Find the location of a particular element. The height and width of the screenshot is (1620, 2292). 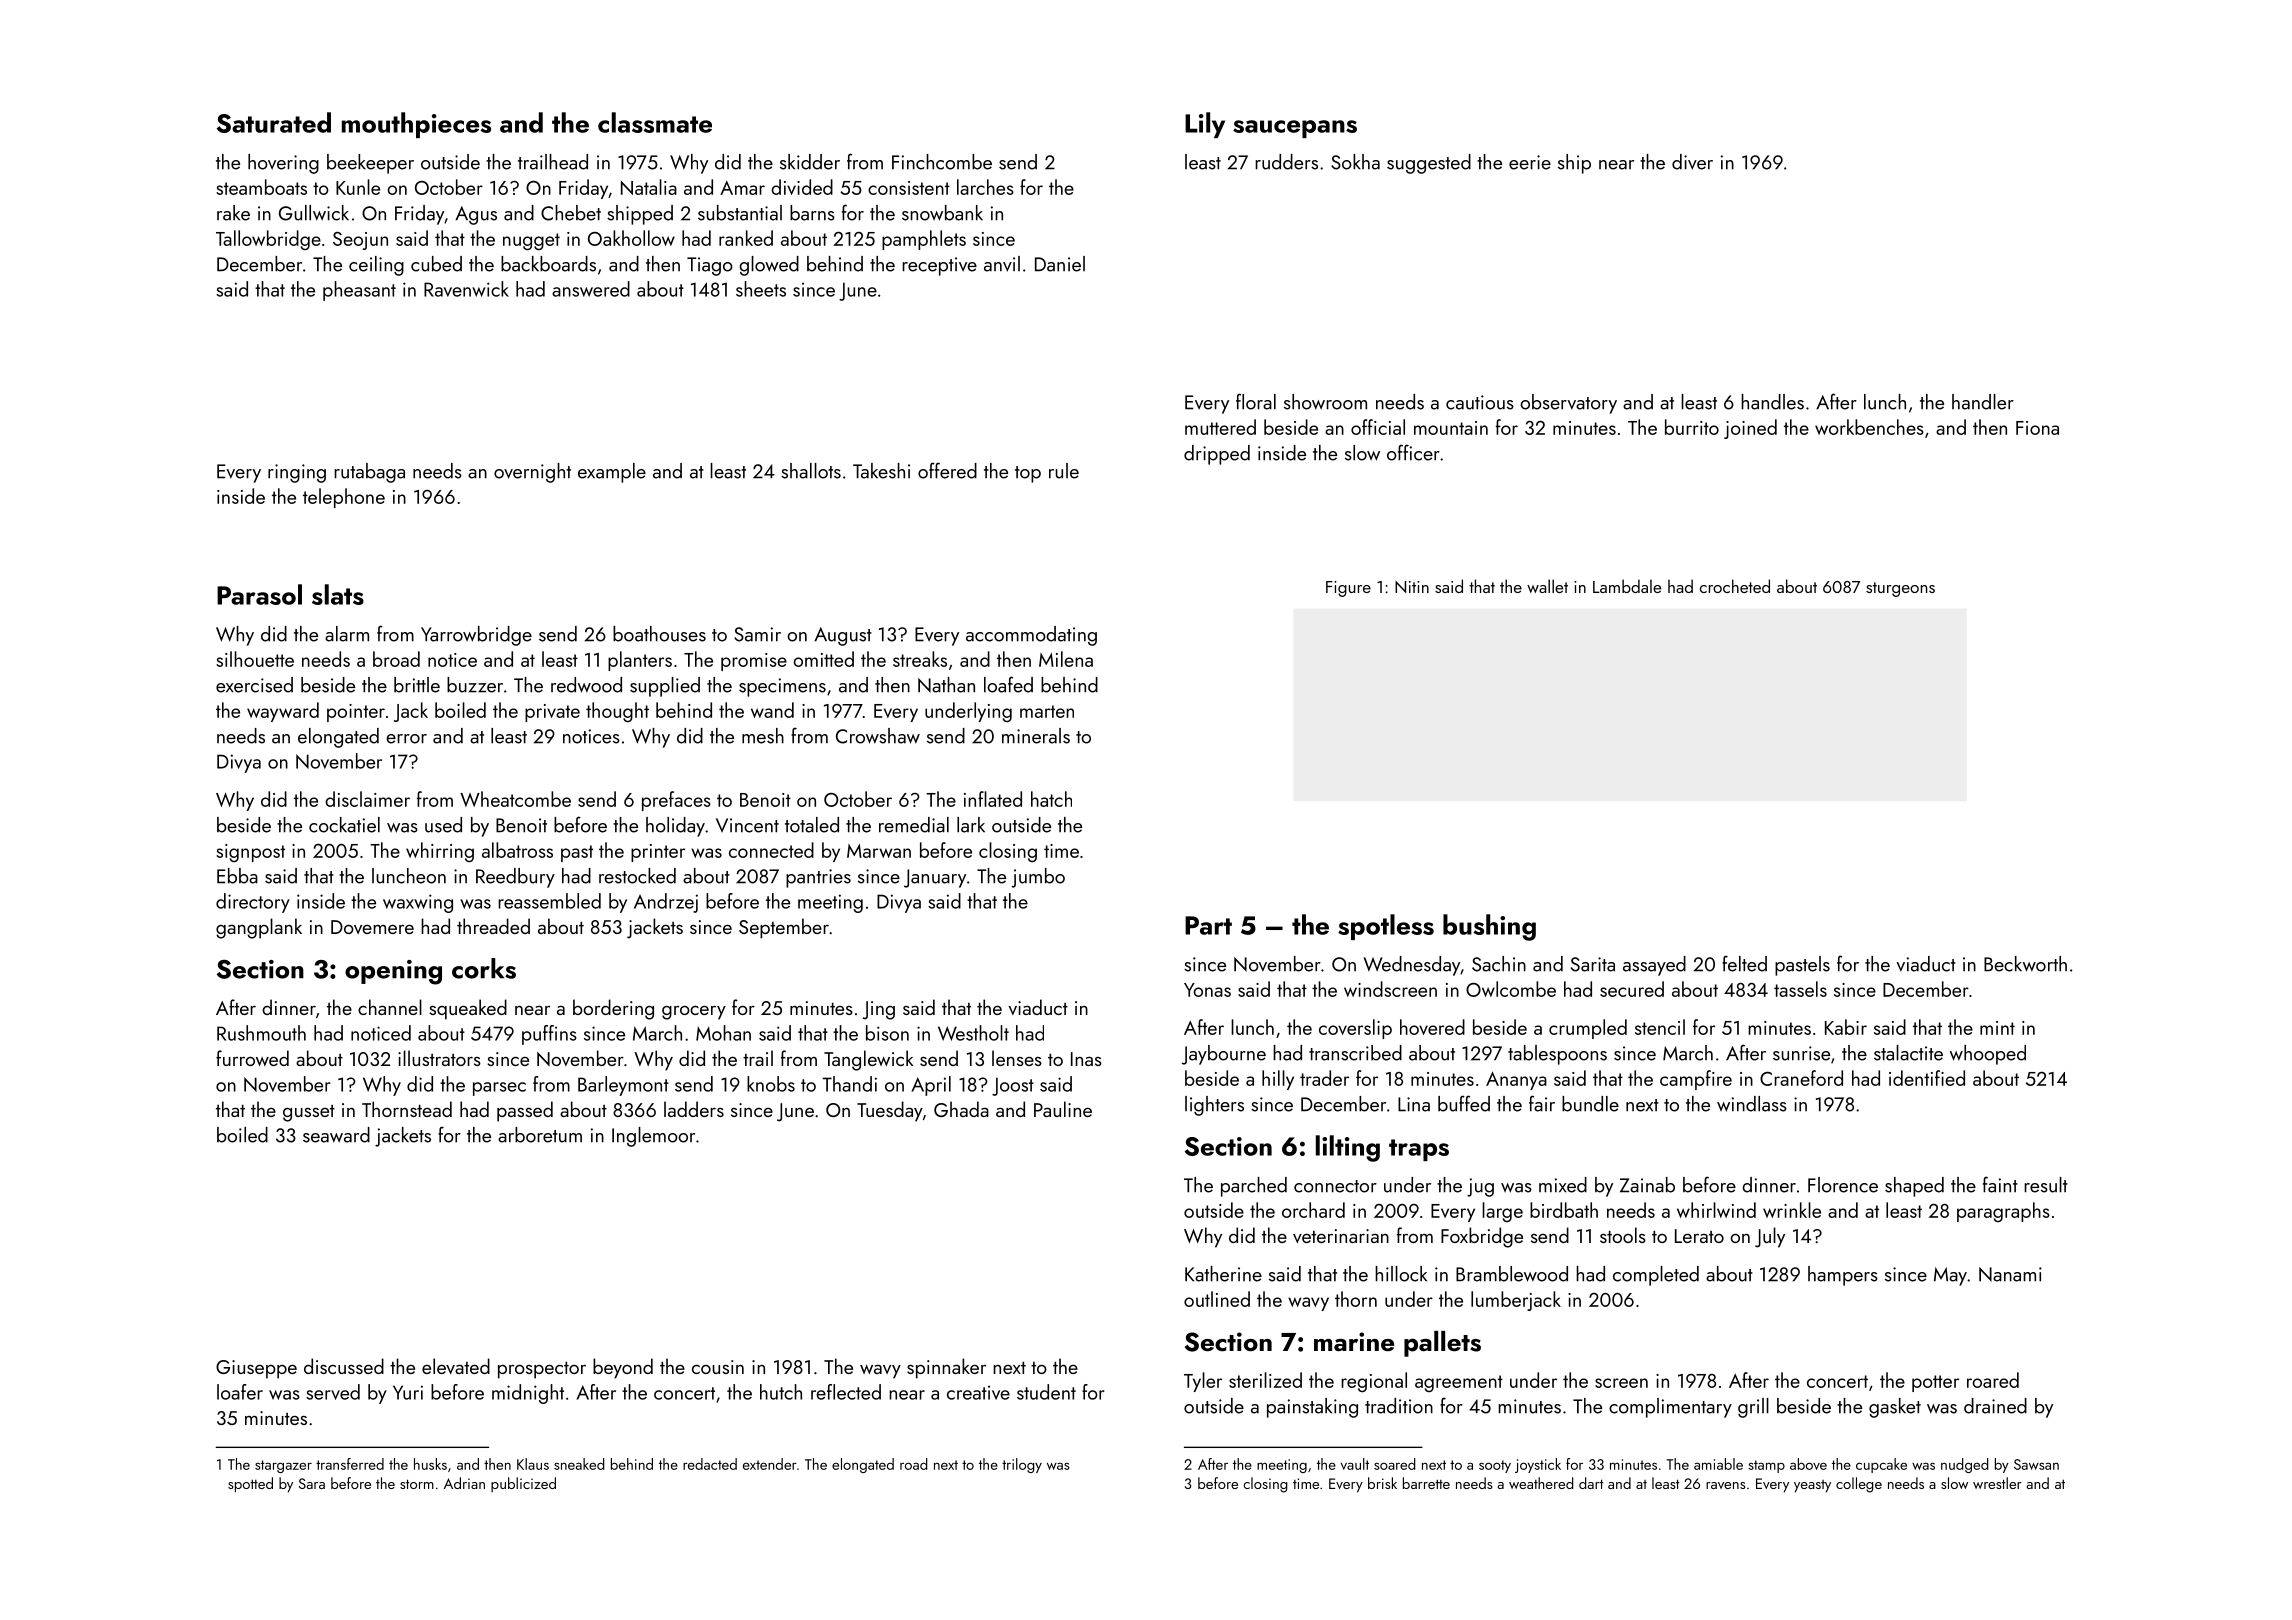

Fiona is located at coordinates (2037, 428).
